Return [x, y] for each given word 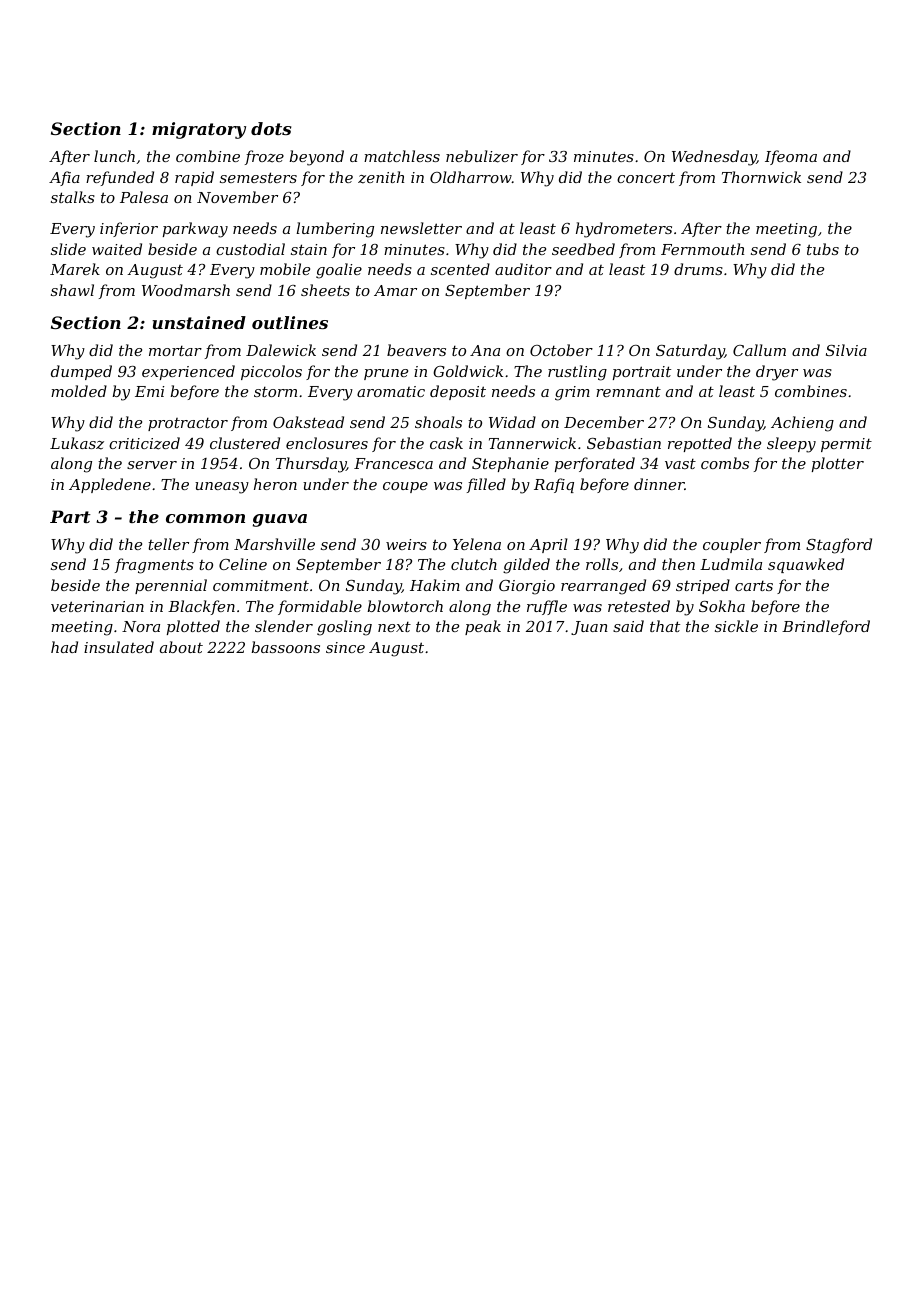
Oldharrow [471, 177]
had [64, 647]
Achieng [802, 424]
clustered [245, 443]
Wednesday [714, 158]
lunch [114, 156]
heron [275, 484]
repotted [700, 444]
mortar [175, 350]
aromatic [391, 391]
